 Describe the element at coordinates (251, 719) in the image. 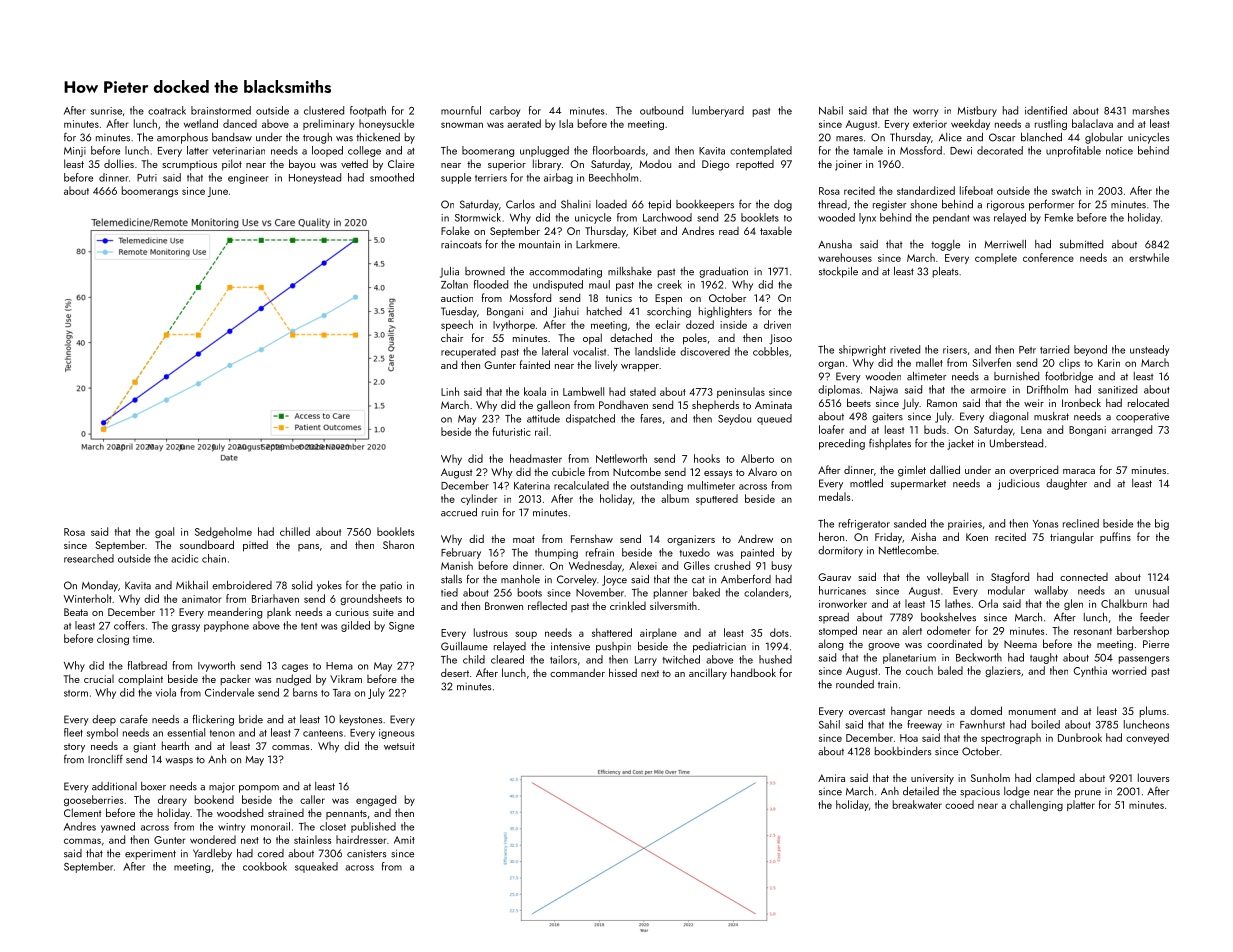

I see `bride` at that location.
